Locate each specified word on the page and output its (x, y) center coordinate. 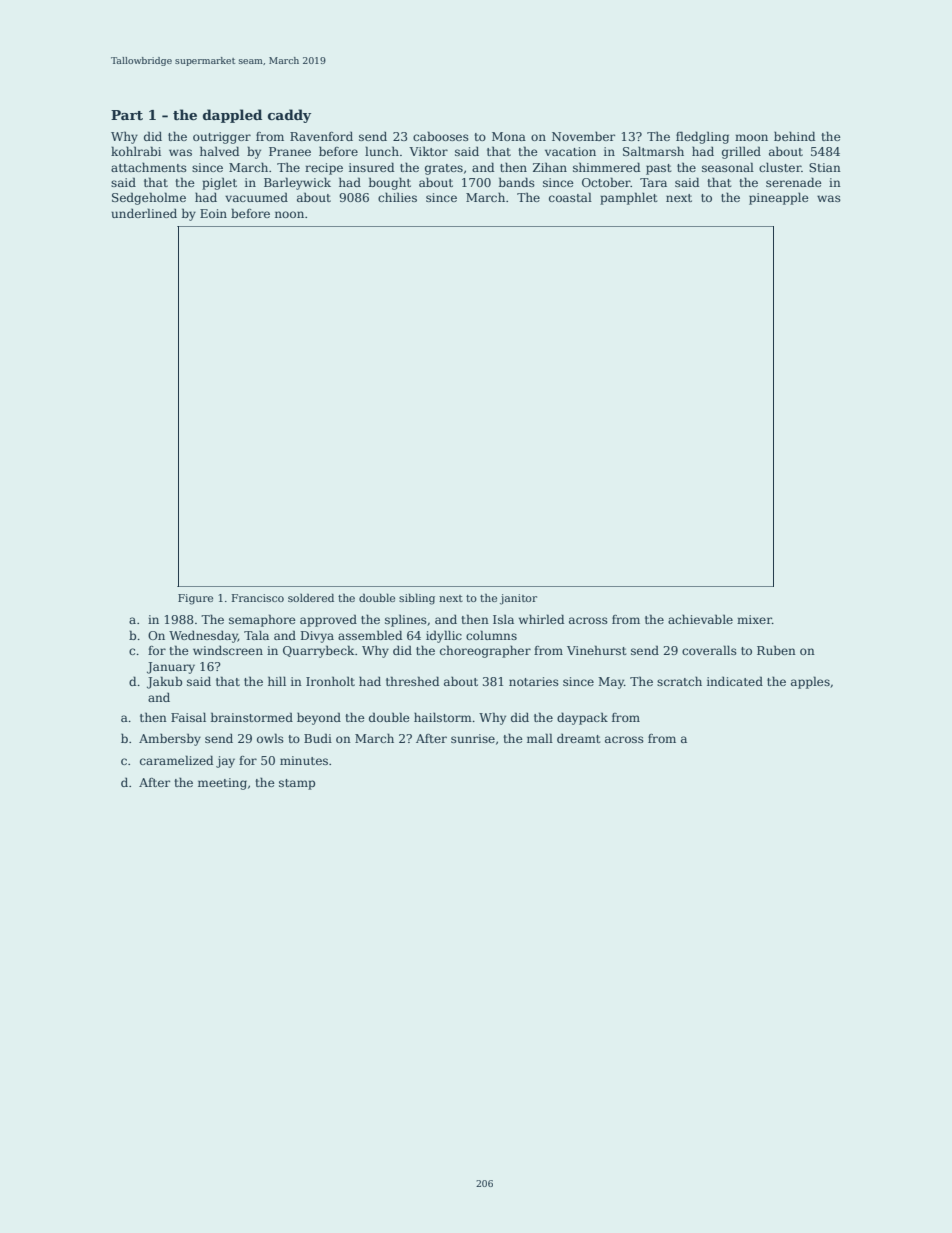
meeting (222, 784)
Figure (195, 599)
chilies (397, 197)
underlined (144, 213)
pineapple (779, 198)
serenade (794, 182)
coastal (570, 197)
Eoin (213, 213)
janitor (518, 599)
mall (540, 738)
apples (810, 682)
